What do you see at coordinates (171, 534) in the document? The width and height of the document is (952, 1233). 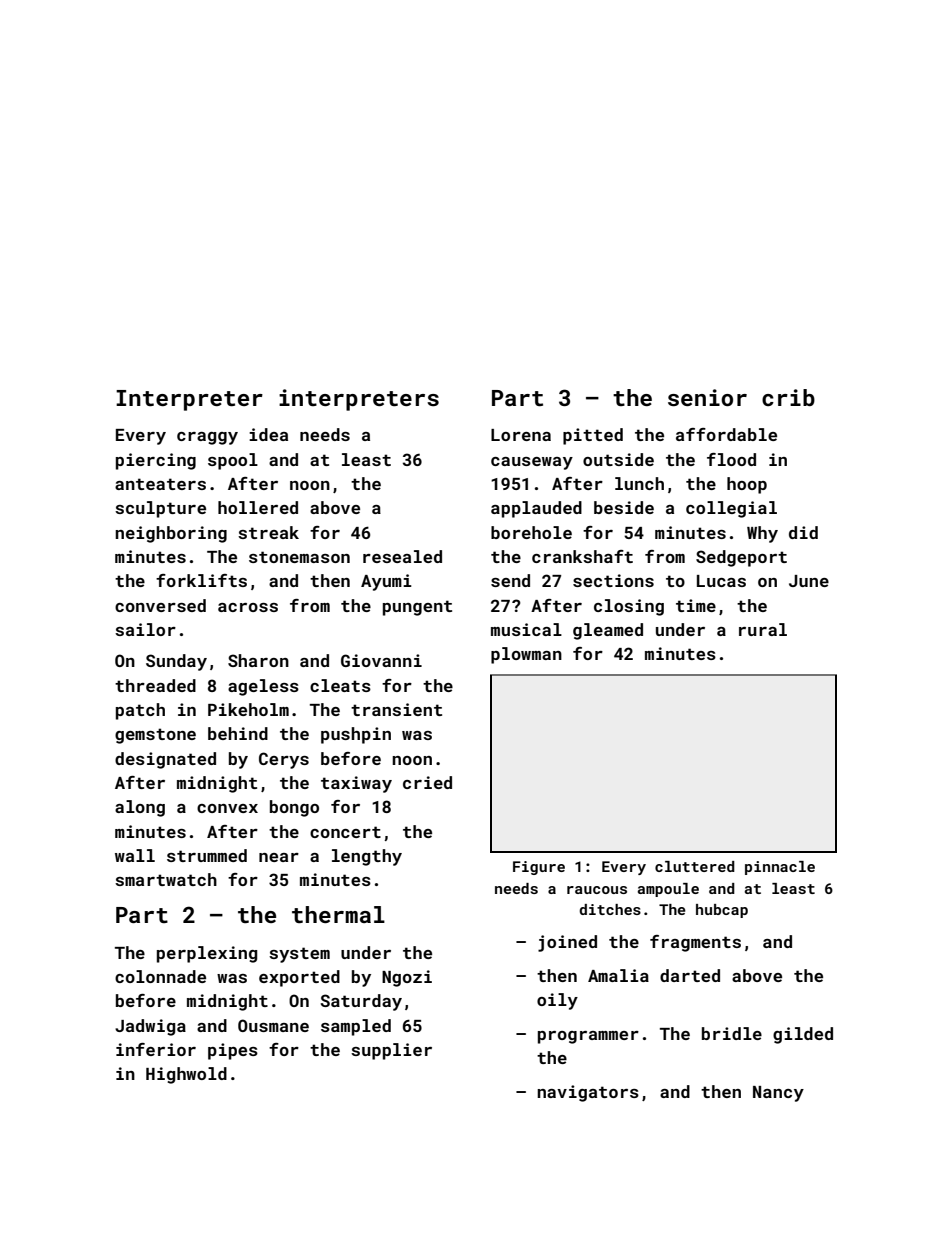 I see `neighboring` at bounding box center [171, 534].
